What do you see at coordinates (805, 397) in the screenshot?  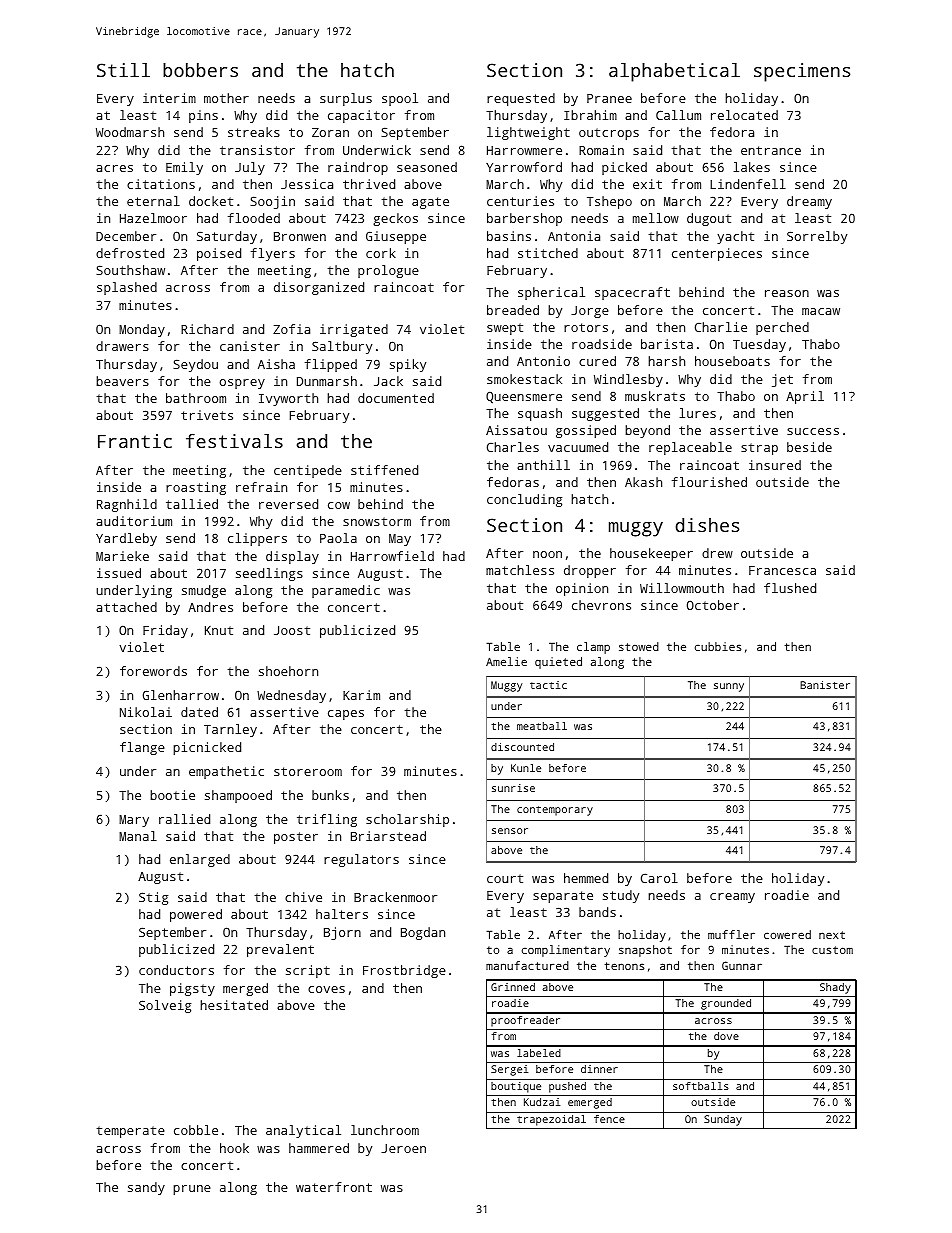 I see `April` at bounding box center [805, 397].
